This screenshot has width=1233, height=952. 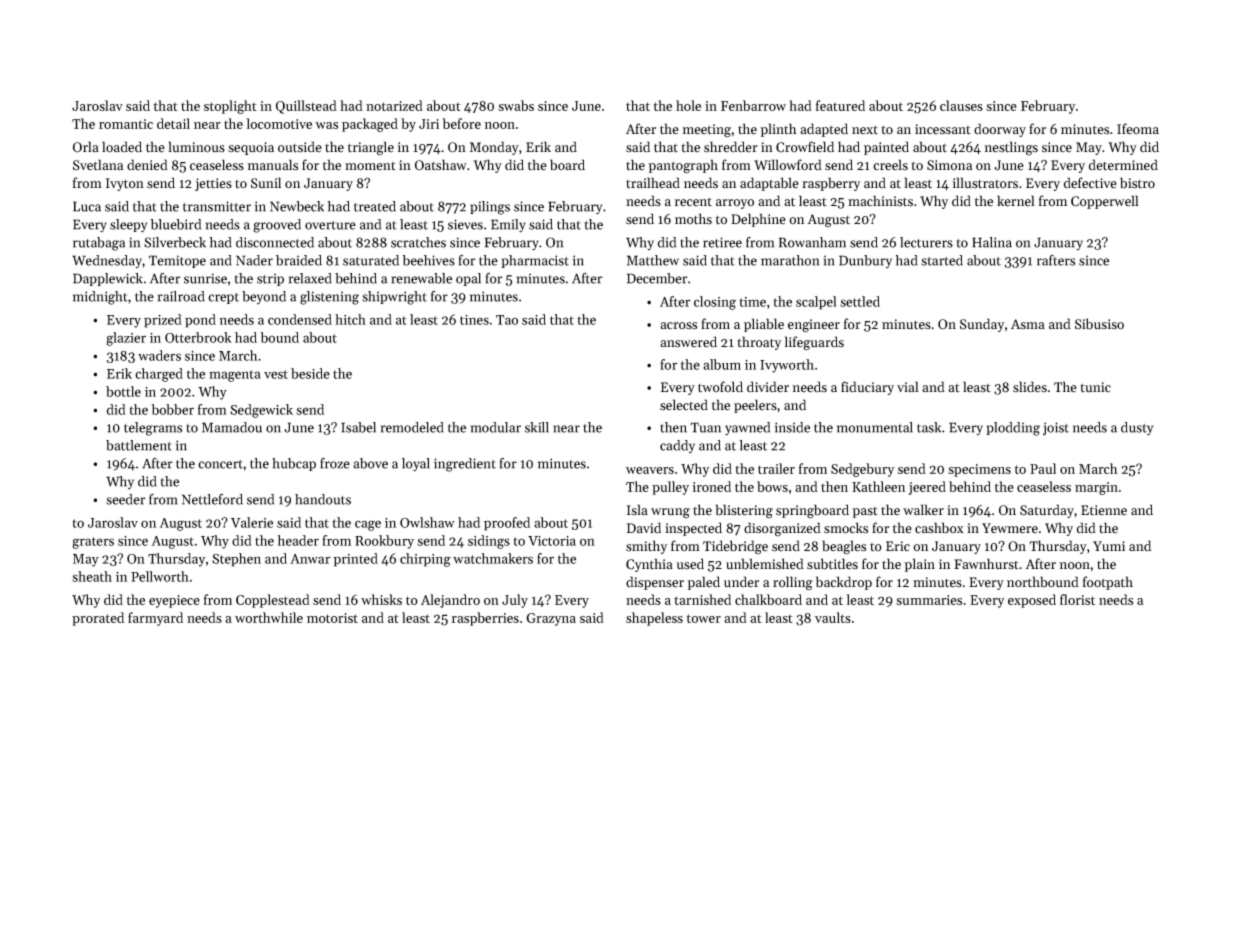 I want to click on swabs, so click(x=516, y=105).
